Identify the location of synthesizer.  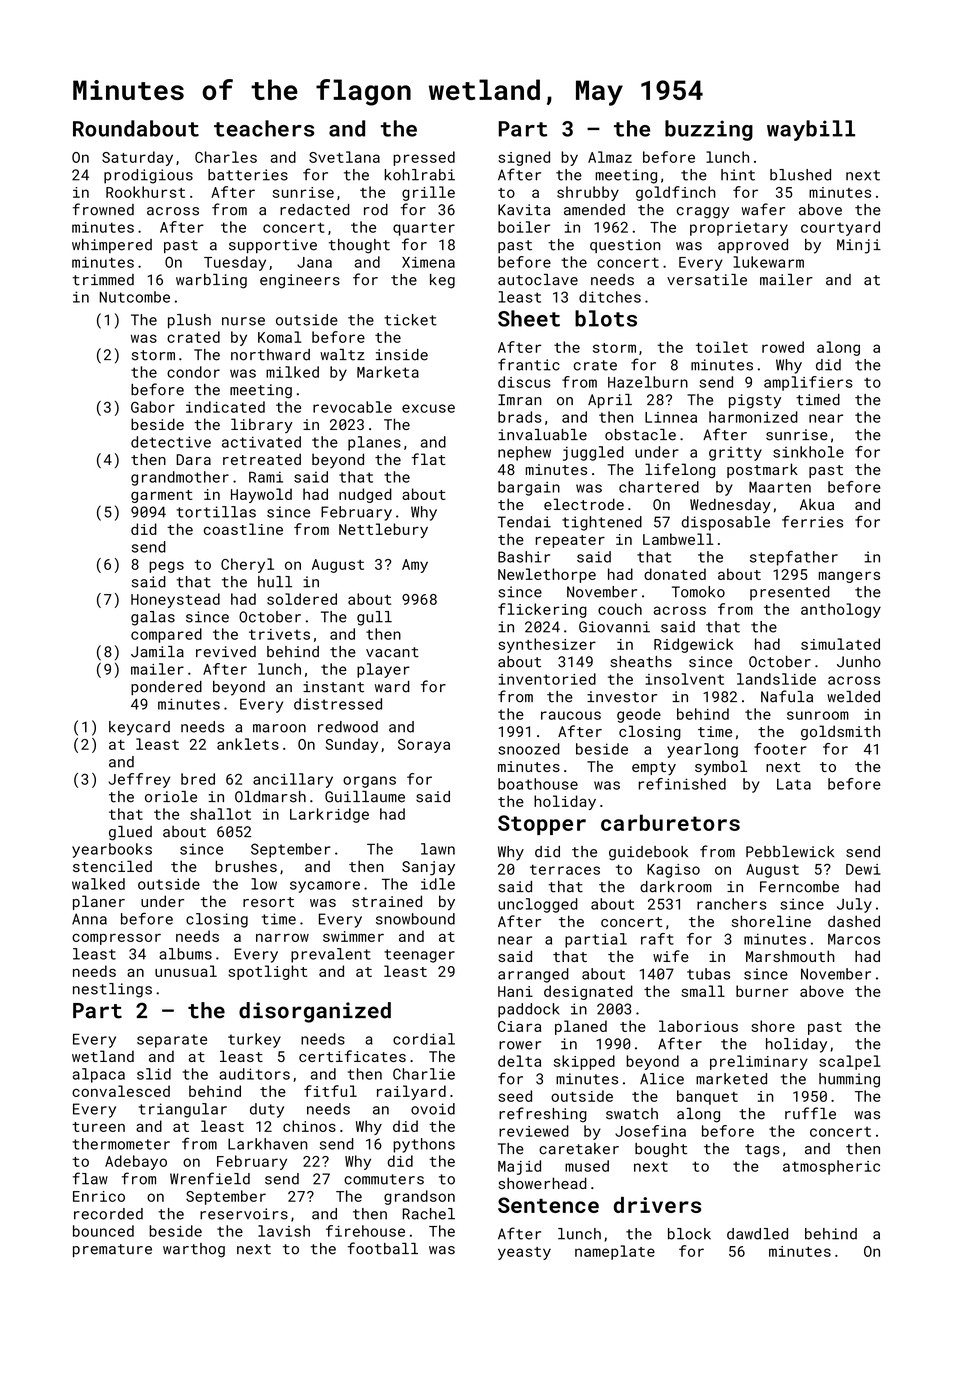
(547, 645).
